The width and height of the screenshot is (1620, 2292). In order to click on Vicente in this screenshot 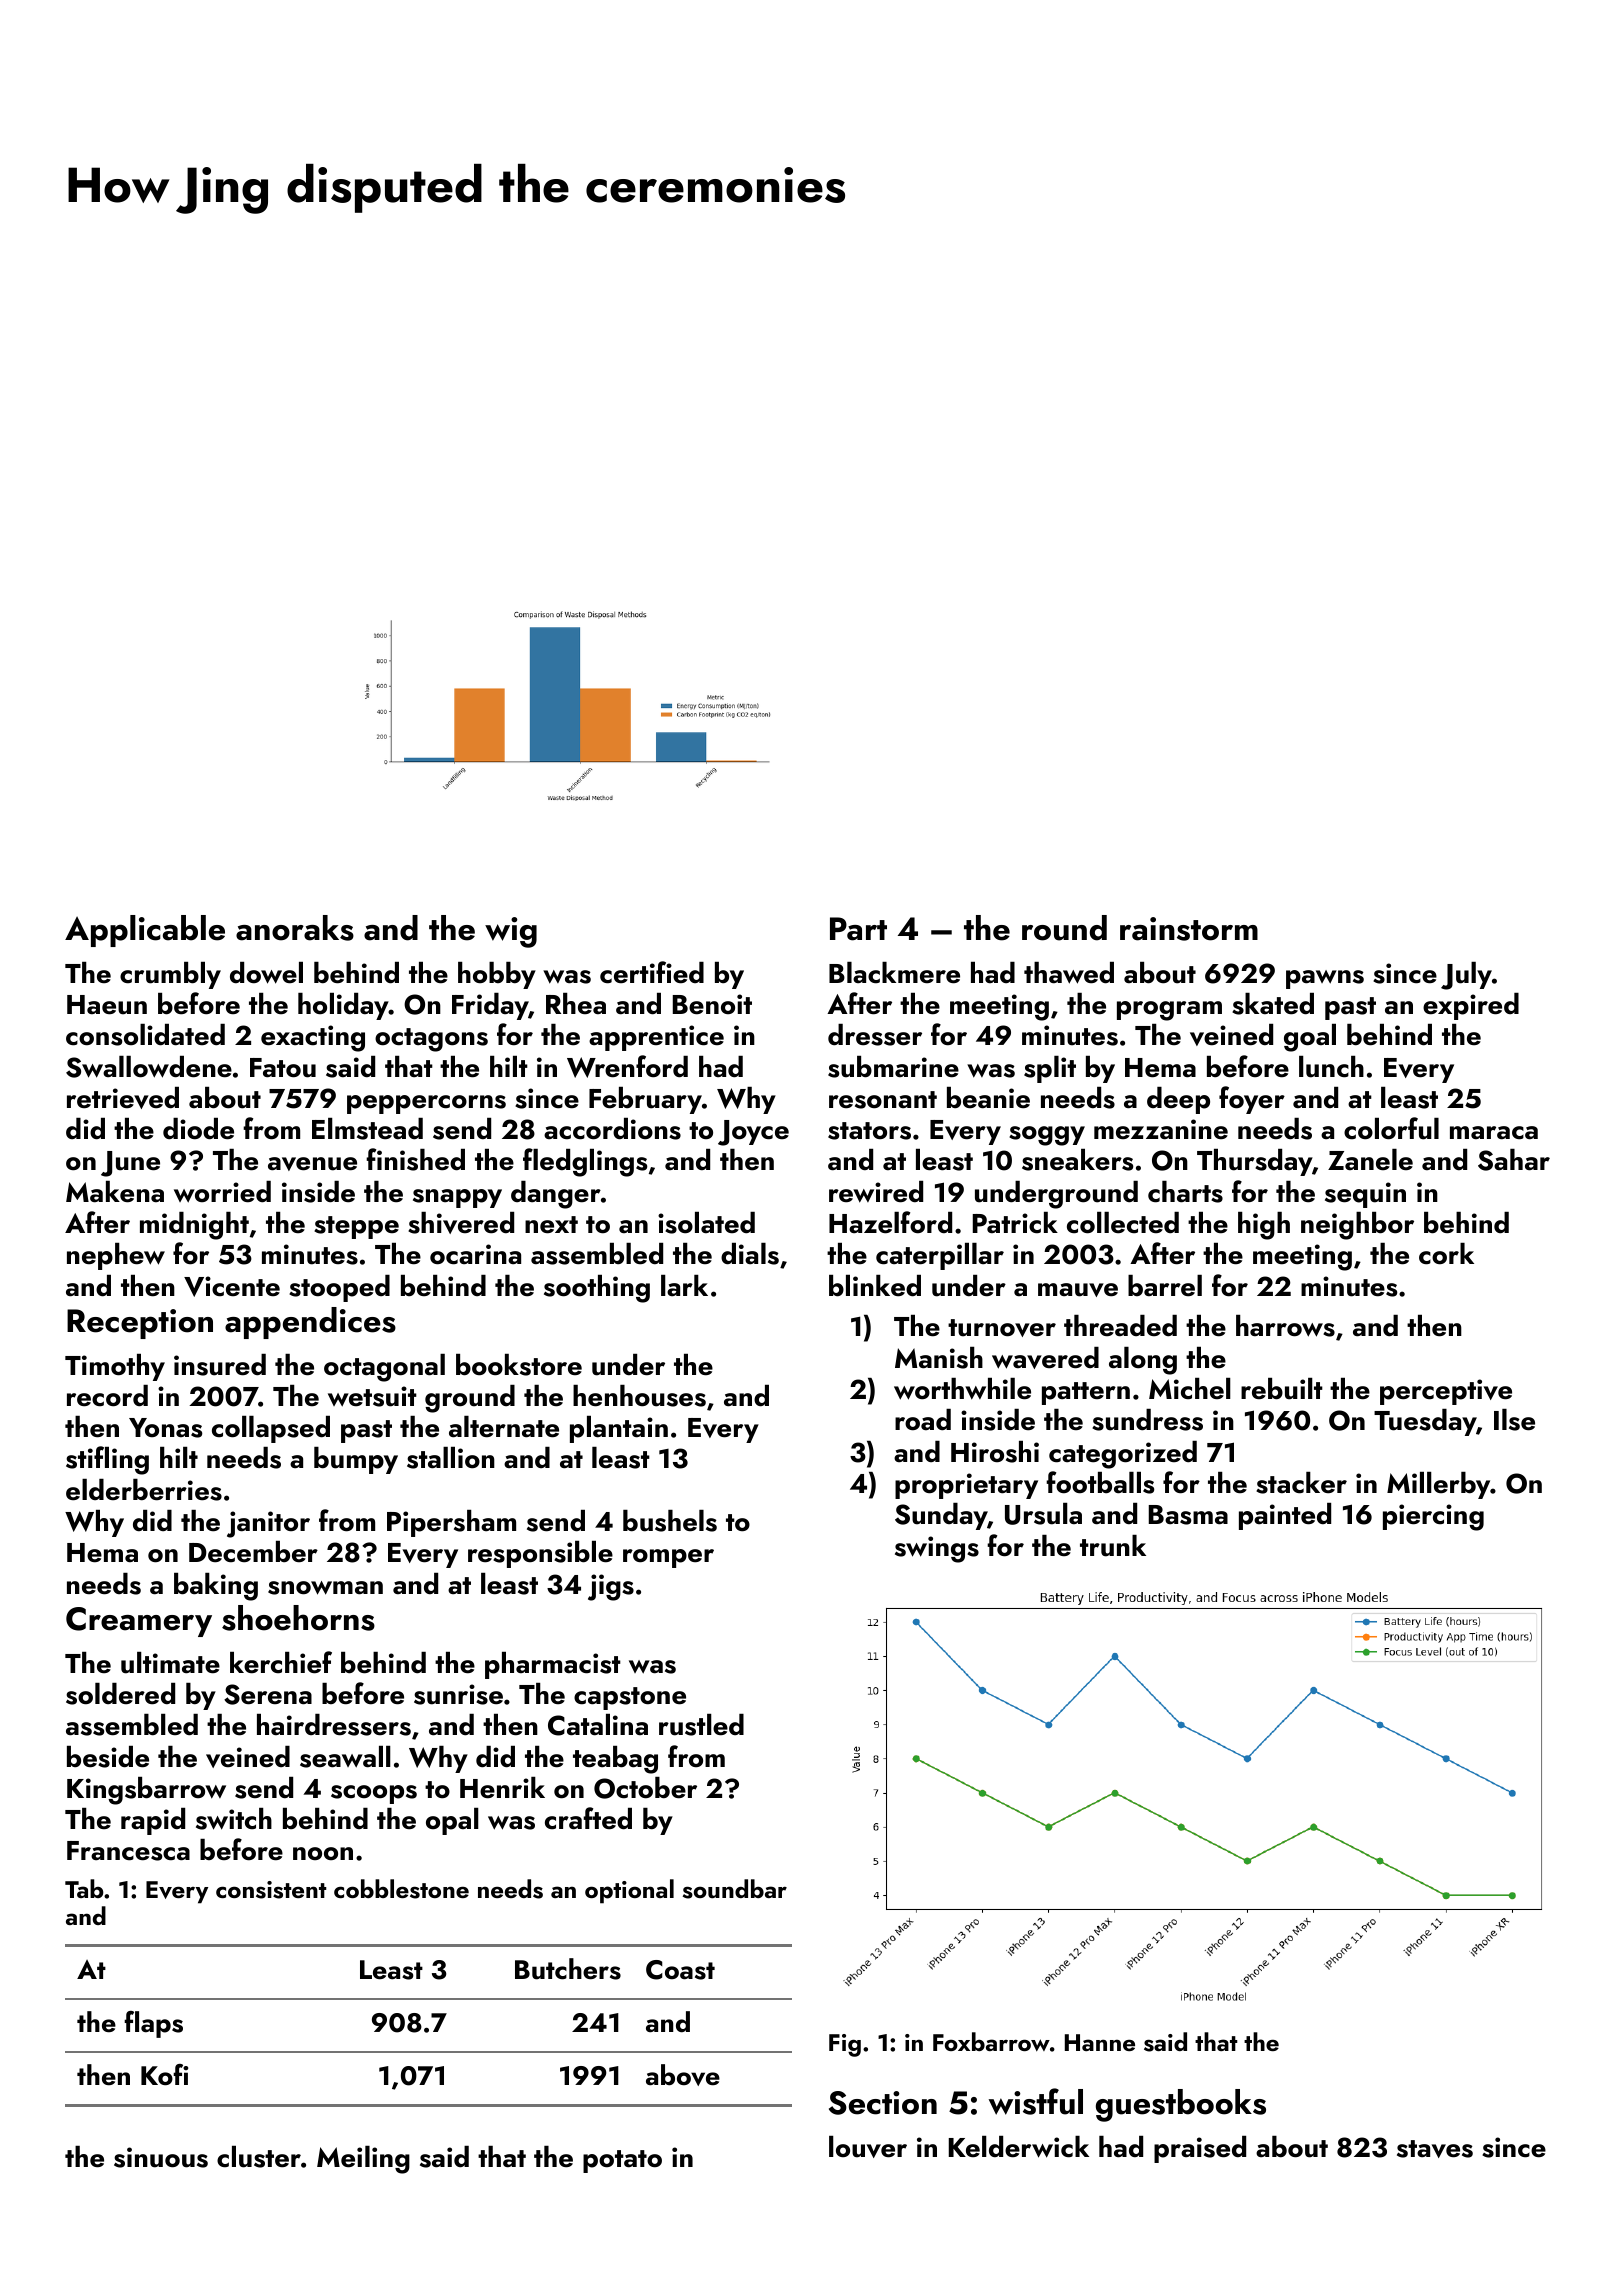, I will do `click(232, 1286)`.
